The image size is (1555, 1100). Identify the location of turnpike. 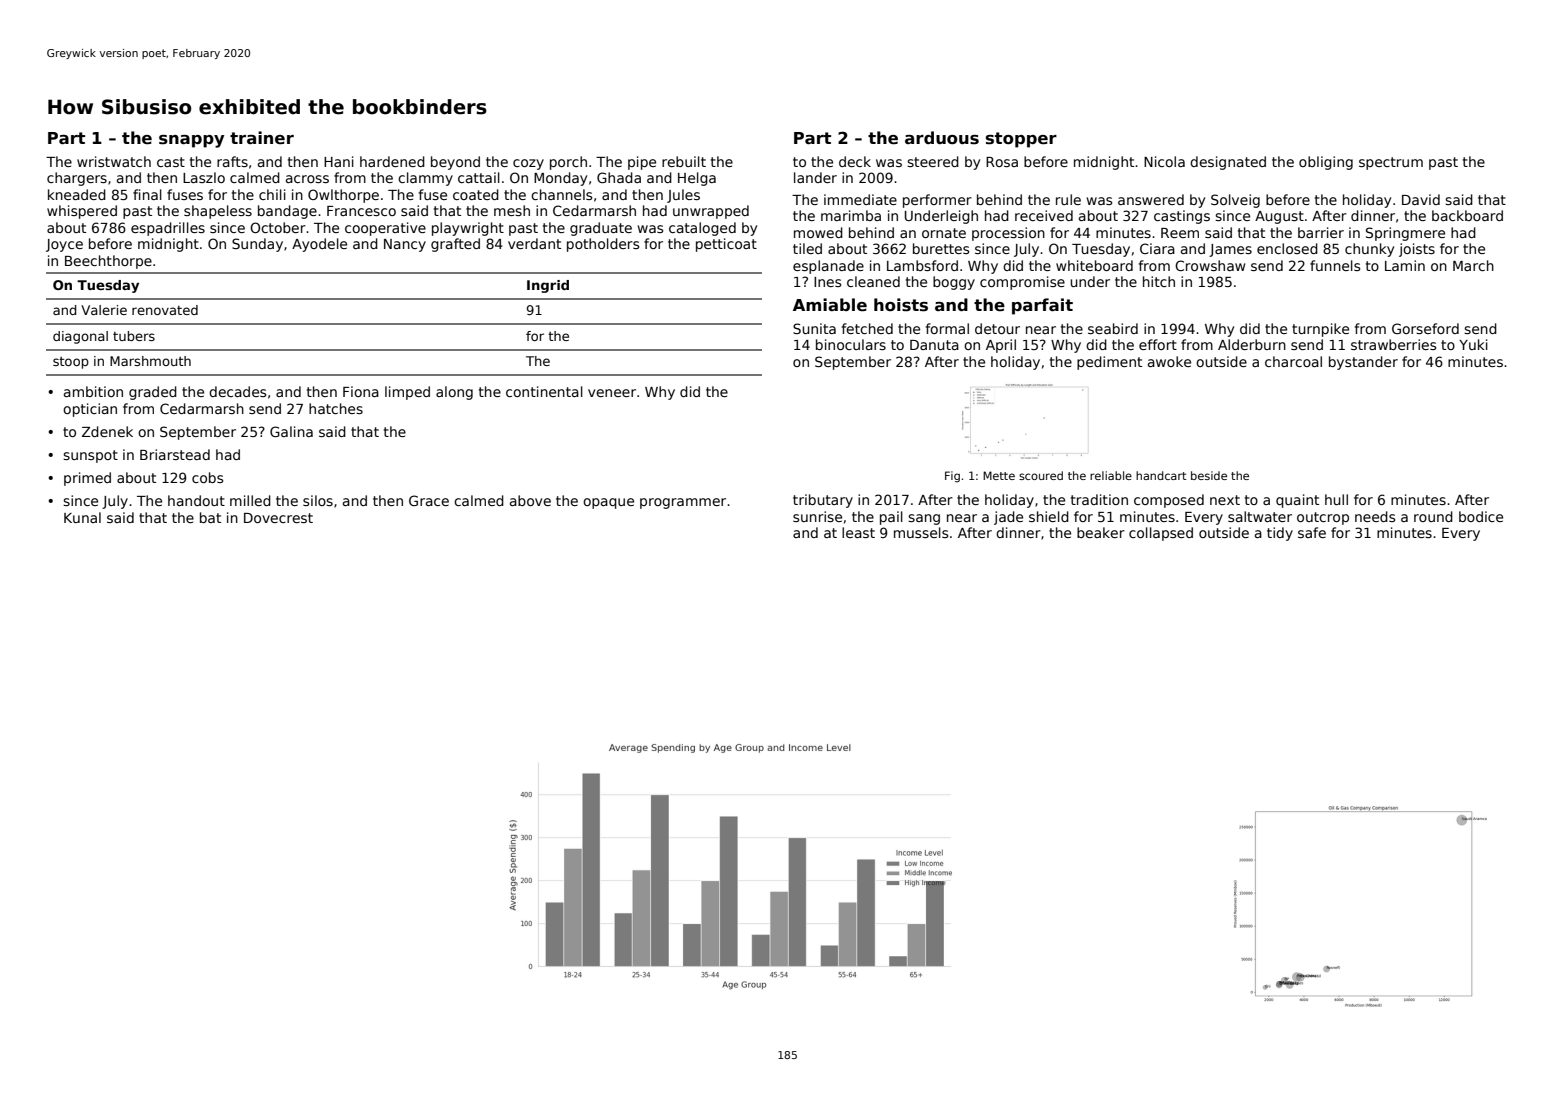
(1320, 330).
